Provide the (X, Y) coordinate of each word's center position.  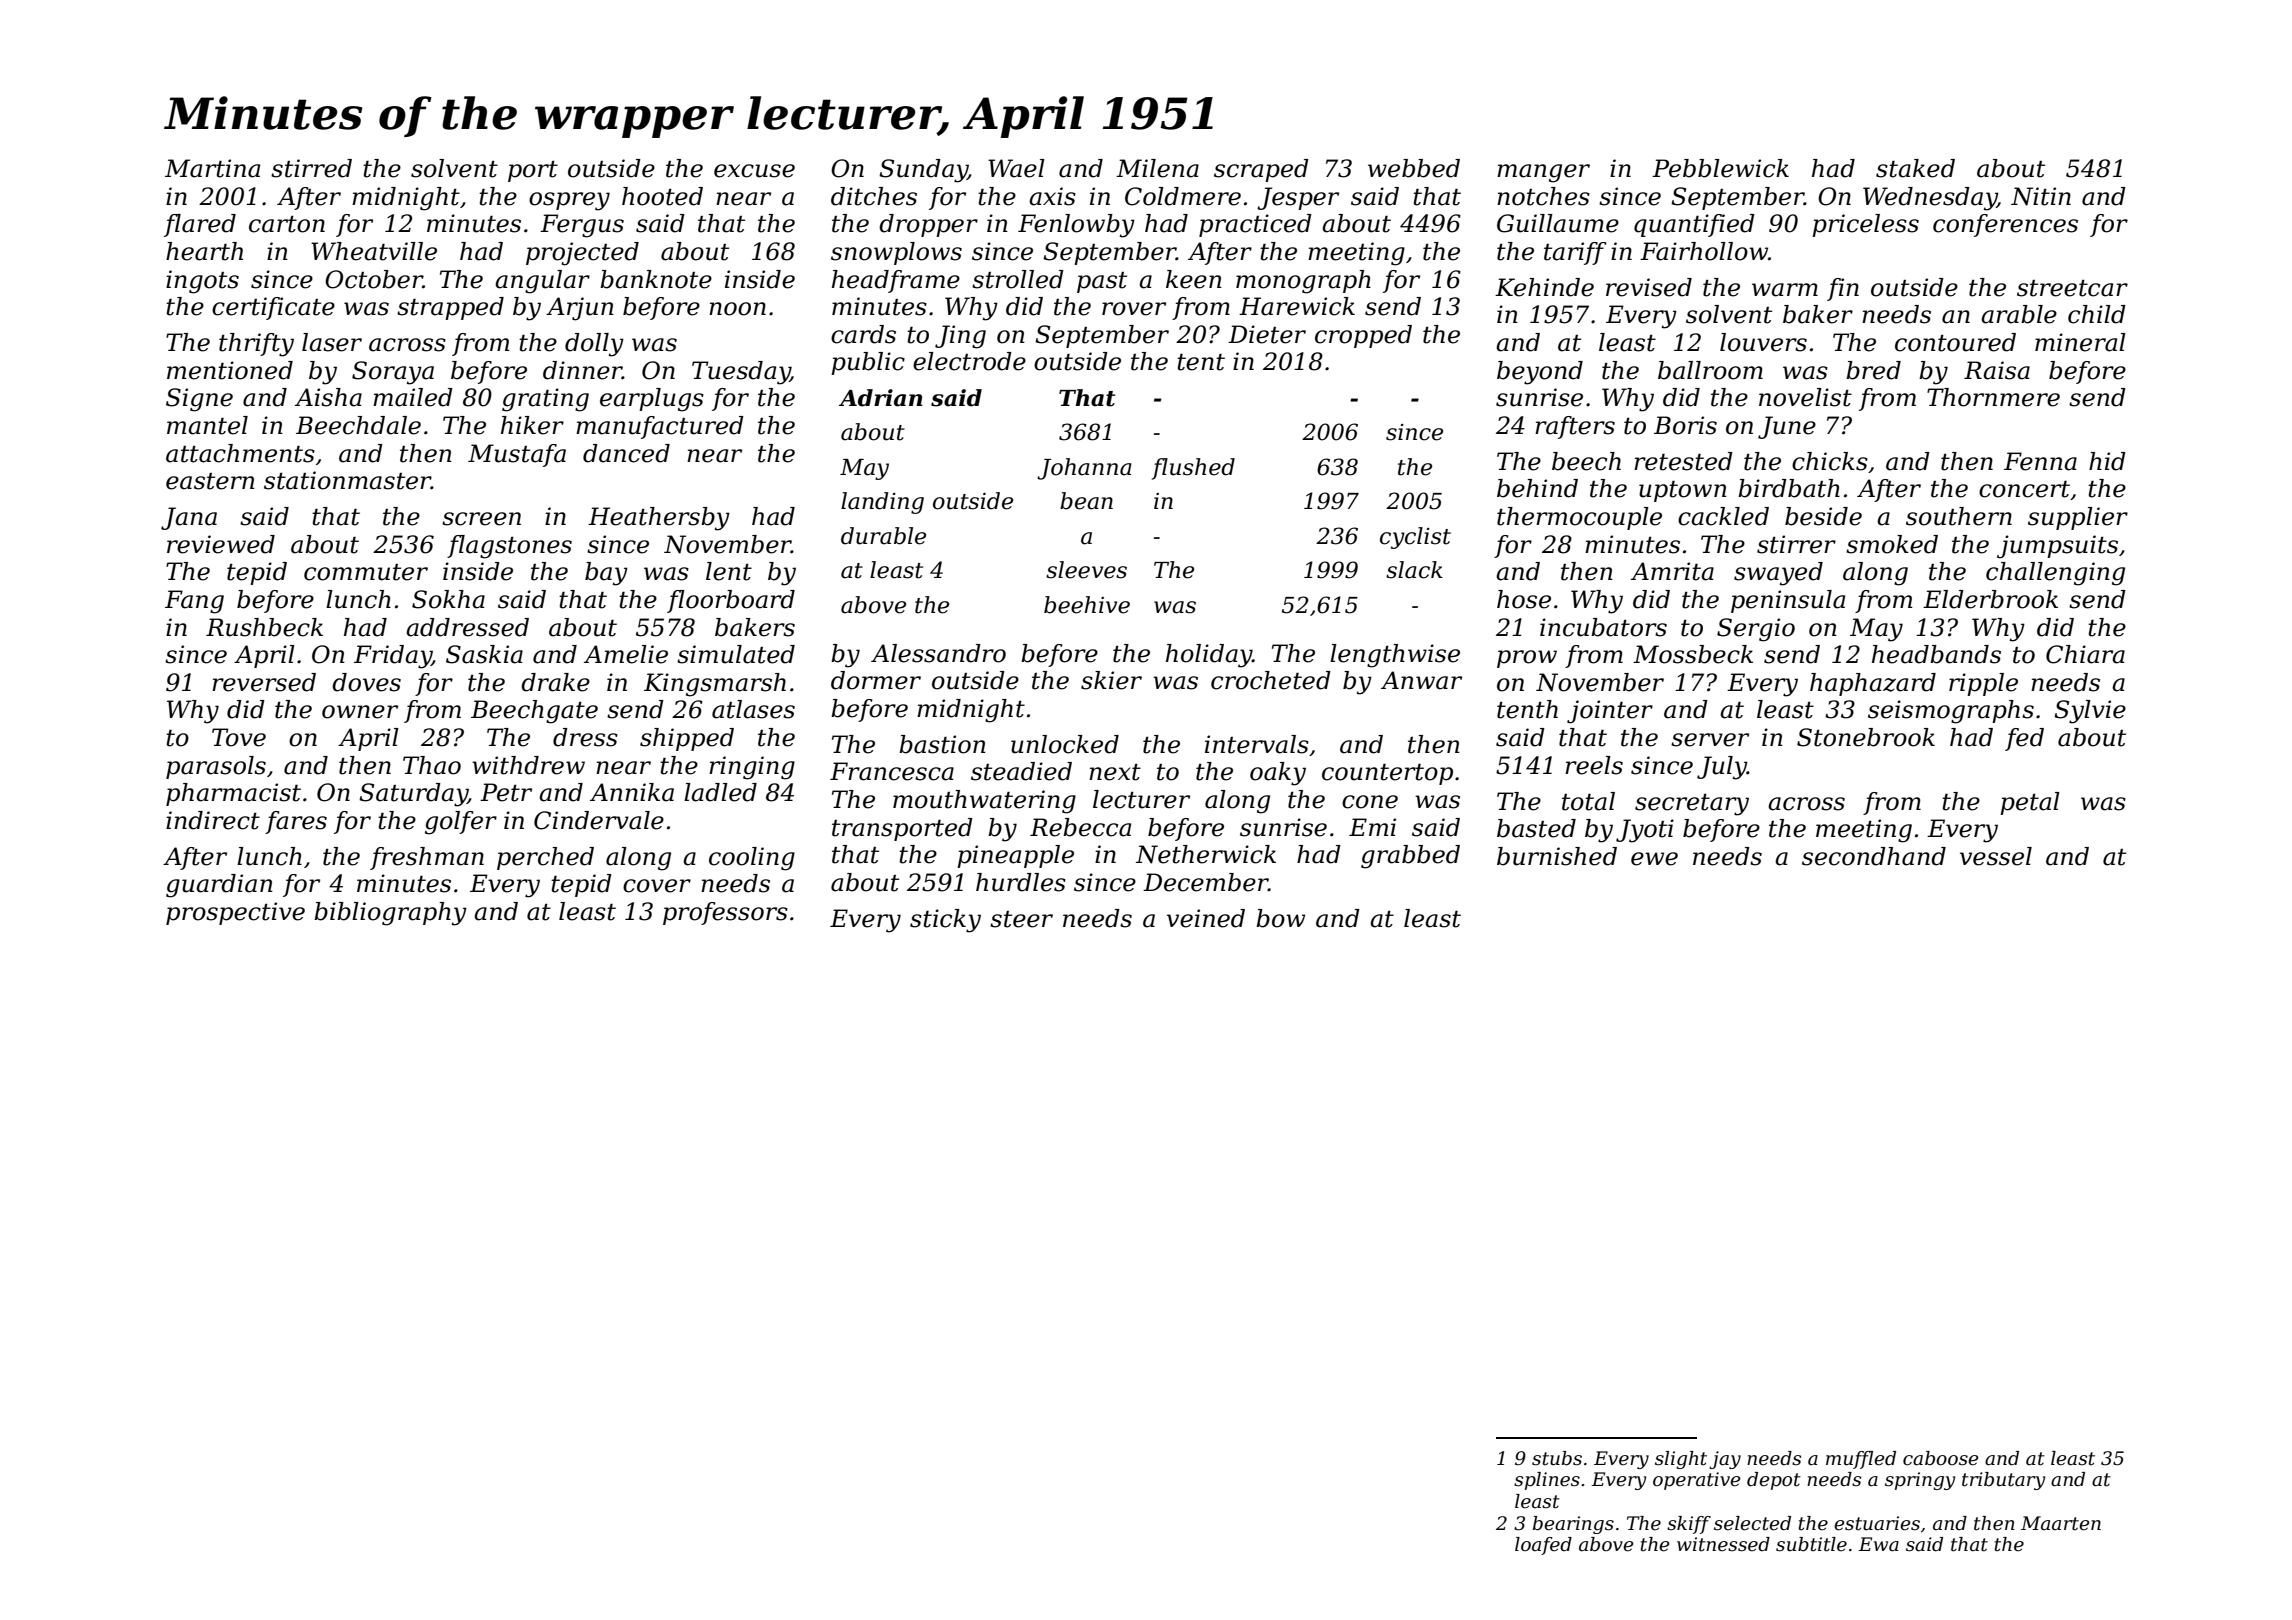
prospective (235, 913)
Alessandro (938, 653)
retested (1683, 461)
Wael (1016, 168)
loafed (1543, 1546)
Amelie (626, 654)
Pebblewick (1720, 168)
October (374, 279)
